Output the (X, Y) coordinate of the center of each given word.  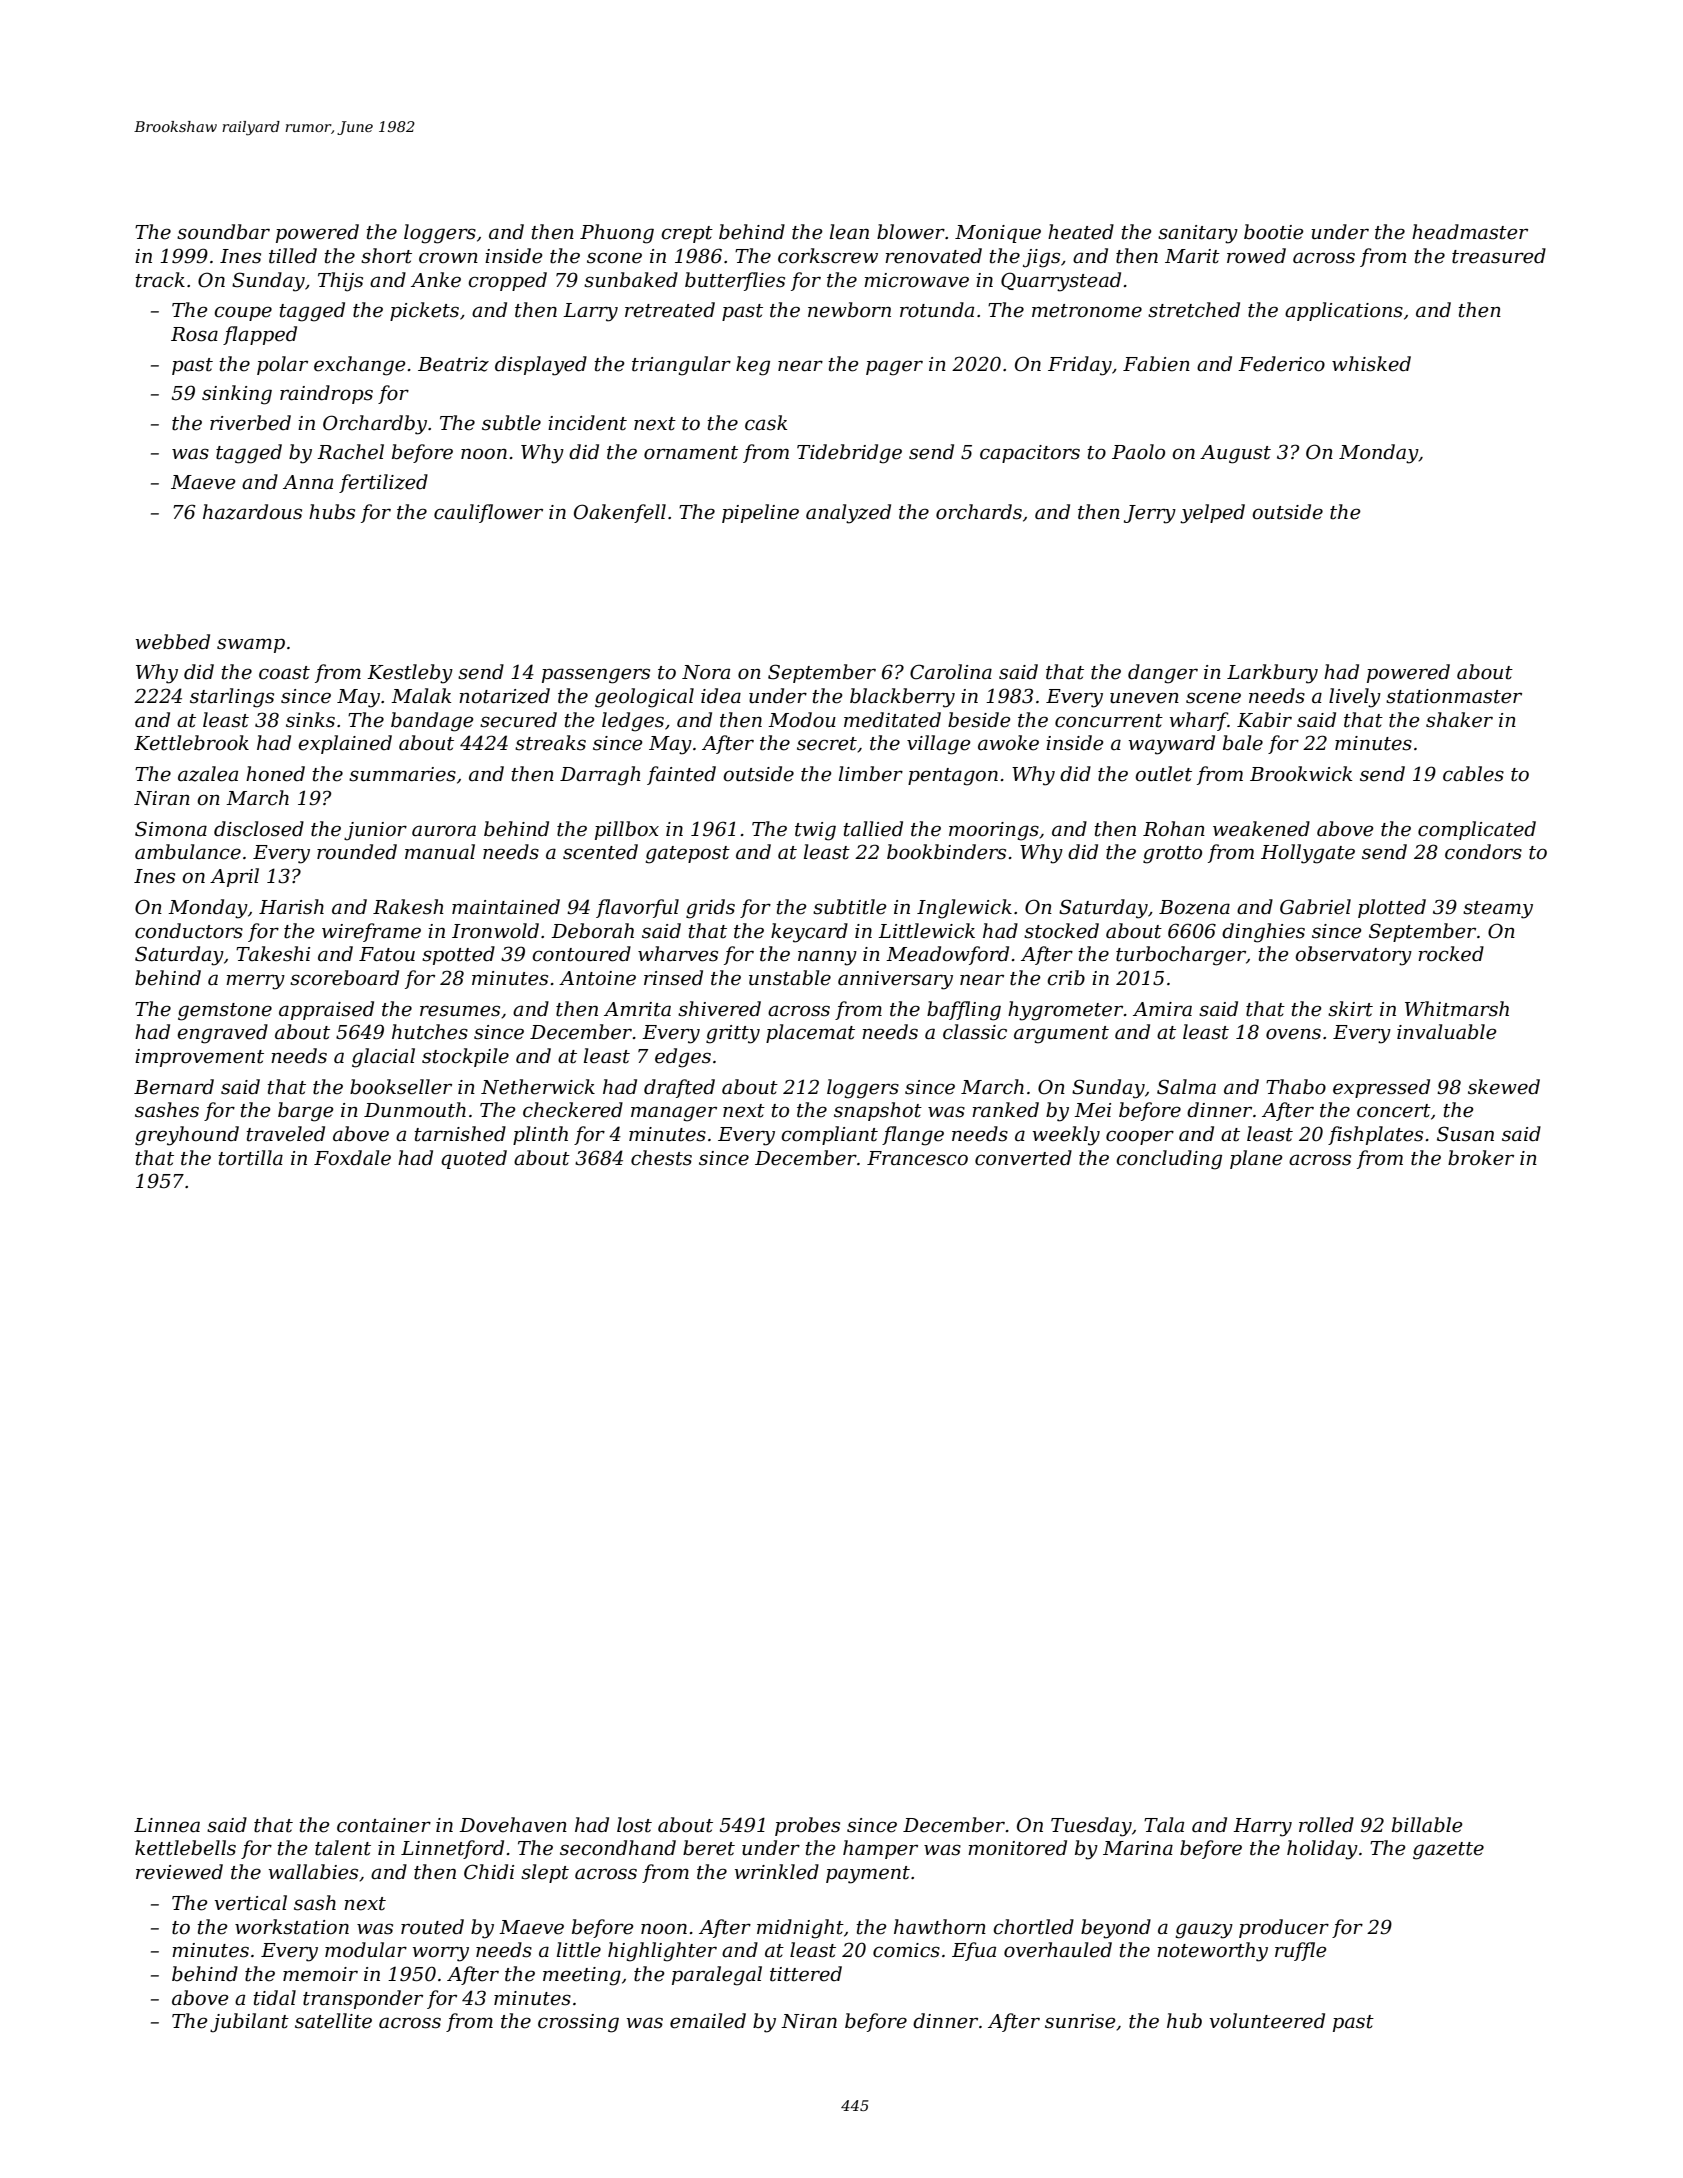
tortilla (250, 1158)
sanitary (1198, 234)
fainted (681, 775)
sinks (310, 720)
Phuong (617, 234)
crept (687, 234)
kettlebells (185, 1848)
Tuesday (1091, 1827)
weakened (1261, 829)
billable (1427, 1825)
